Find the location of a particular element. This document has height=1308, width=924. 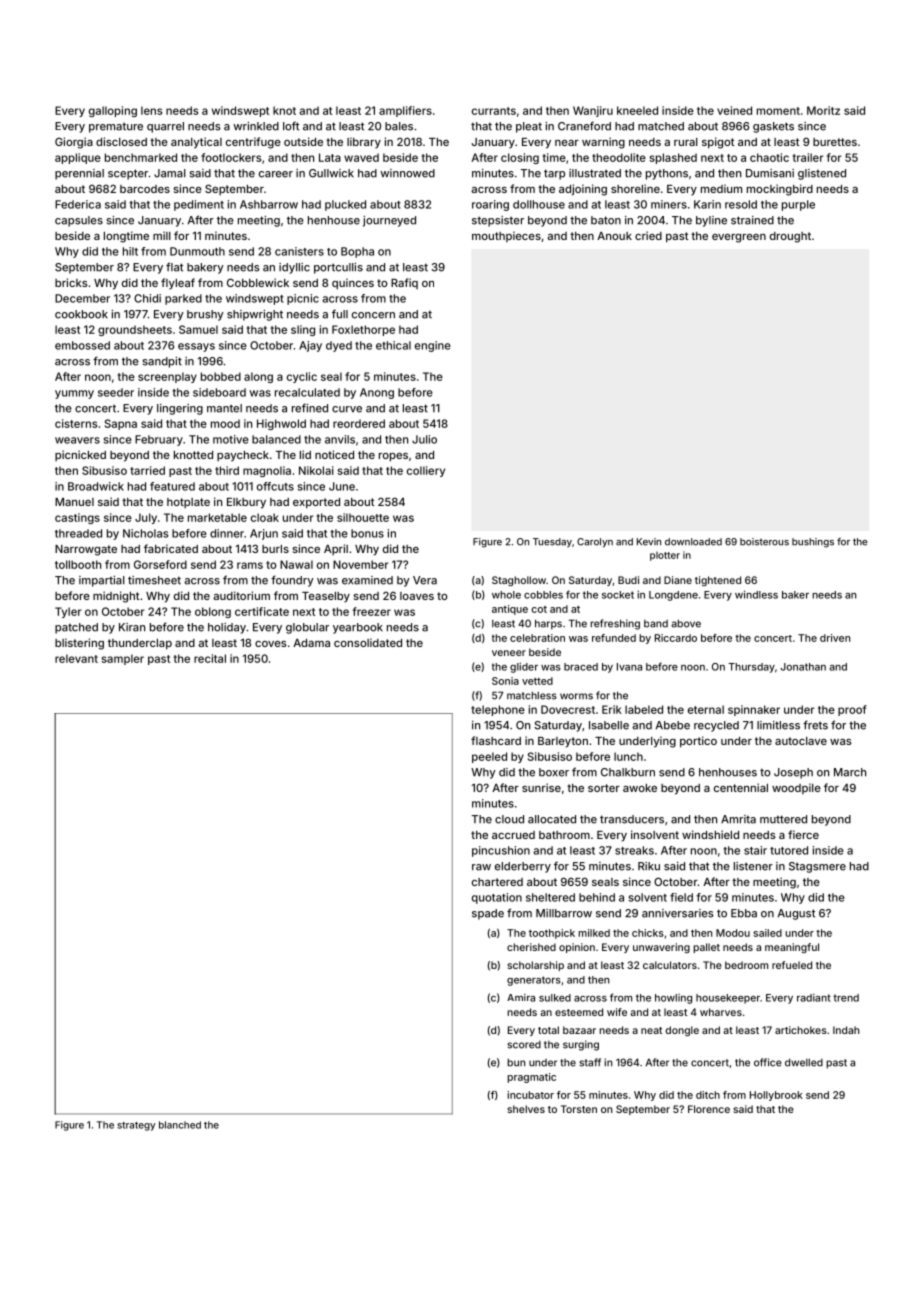

journeyed is located at coordinates (389, 221).
